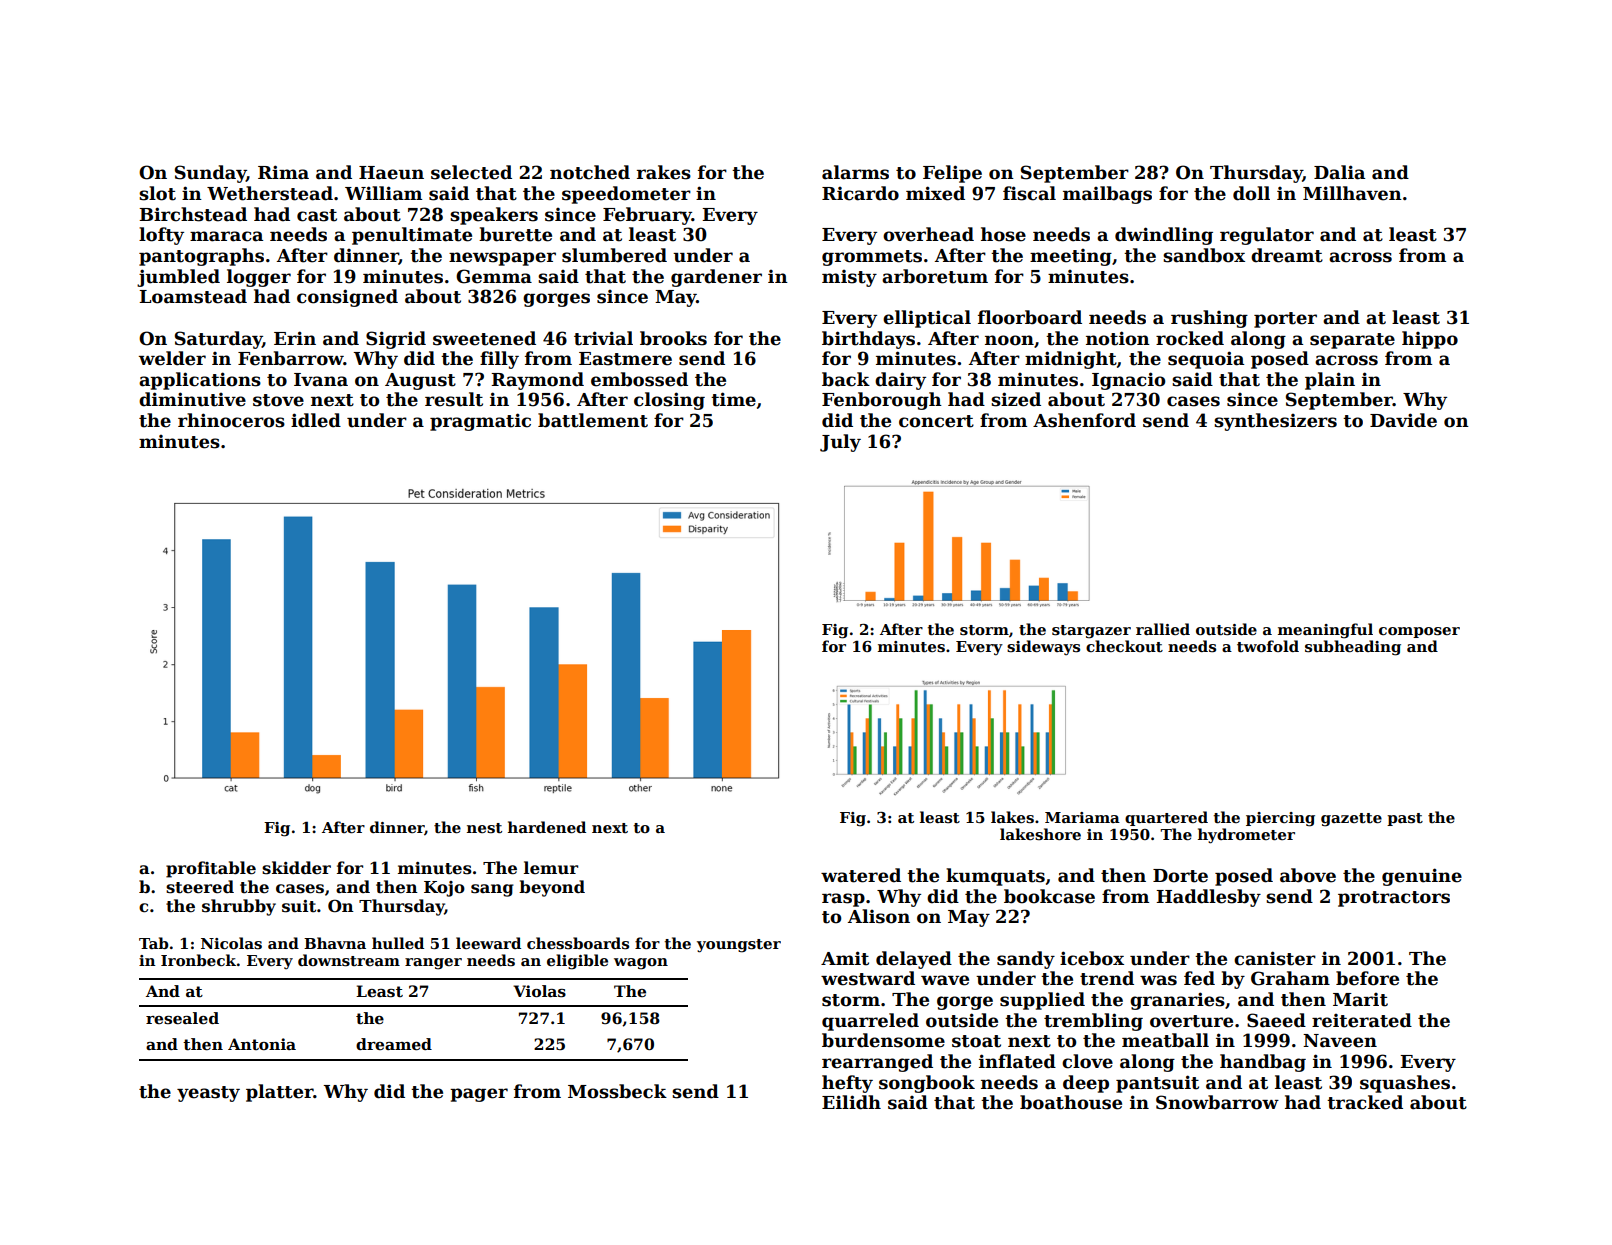 The image size is (1612, 1245). I want to click on plain, so click(1330, 381).
